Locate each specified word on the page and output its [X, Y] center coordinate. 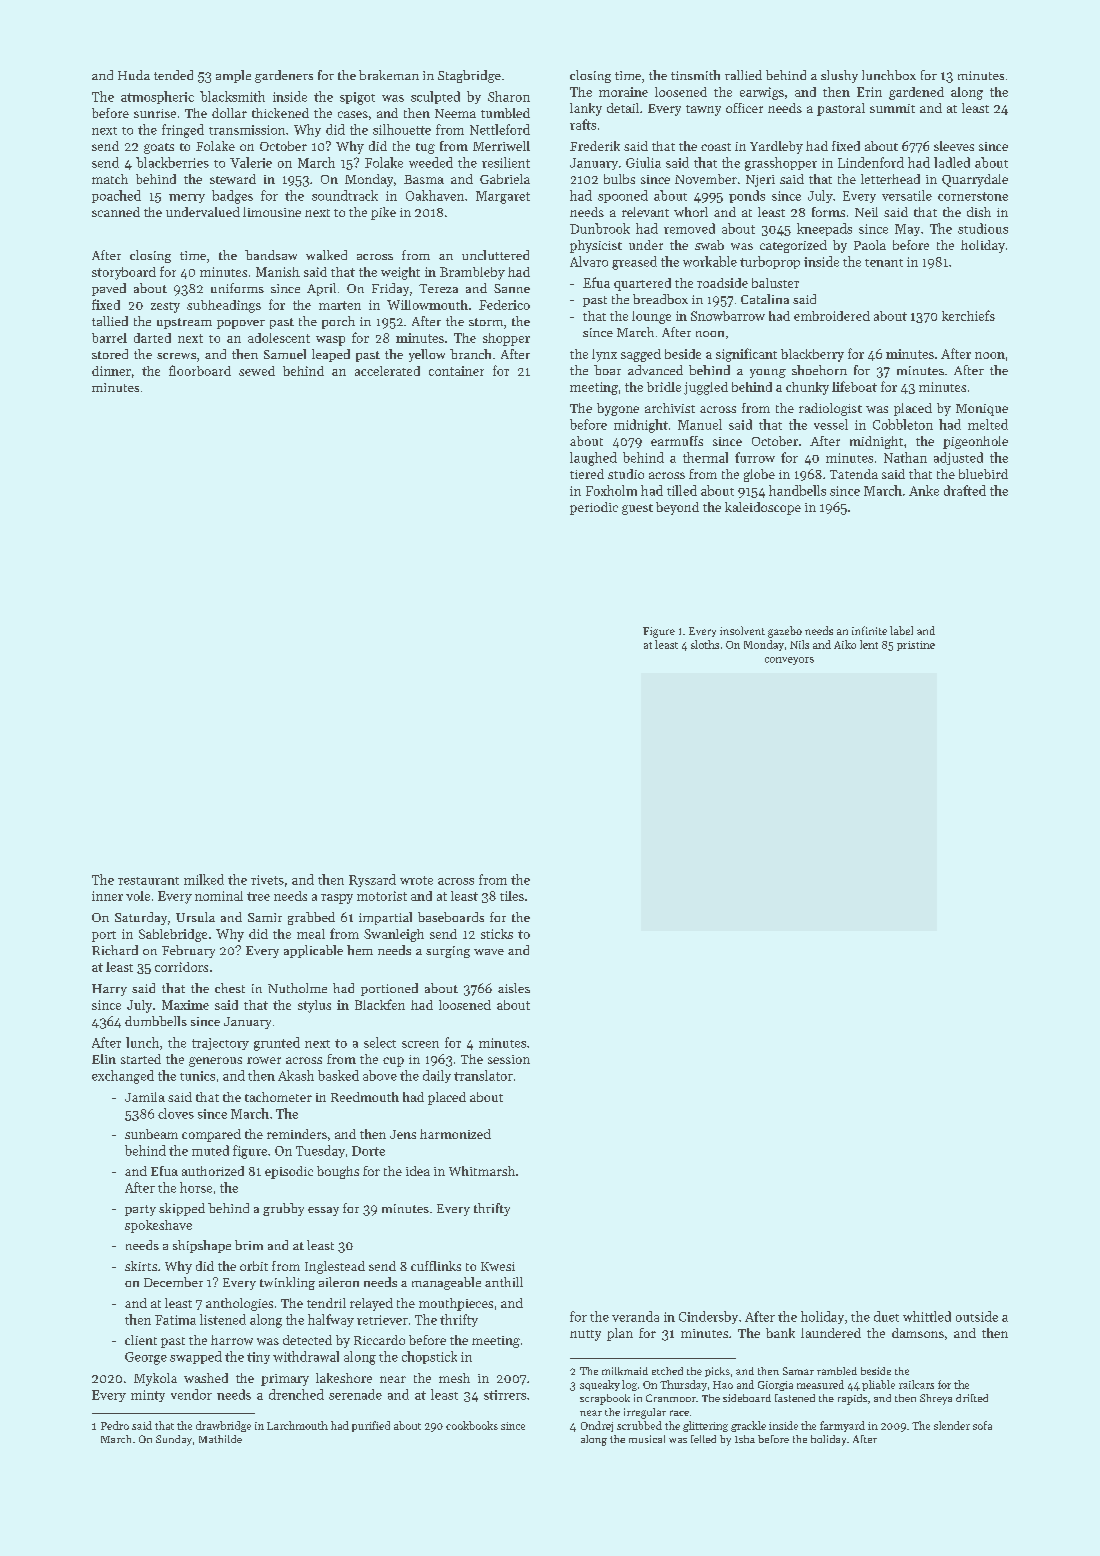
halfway [331, 1320]
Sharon [509, 96]
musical [647, 1439]
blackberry [812, 355]
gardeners [284, 76]
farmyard [842, 1426]
